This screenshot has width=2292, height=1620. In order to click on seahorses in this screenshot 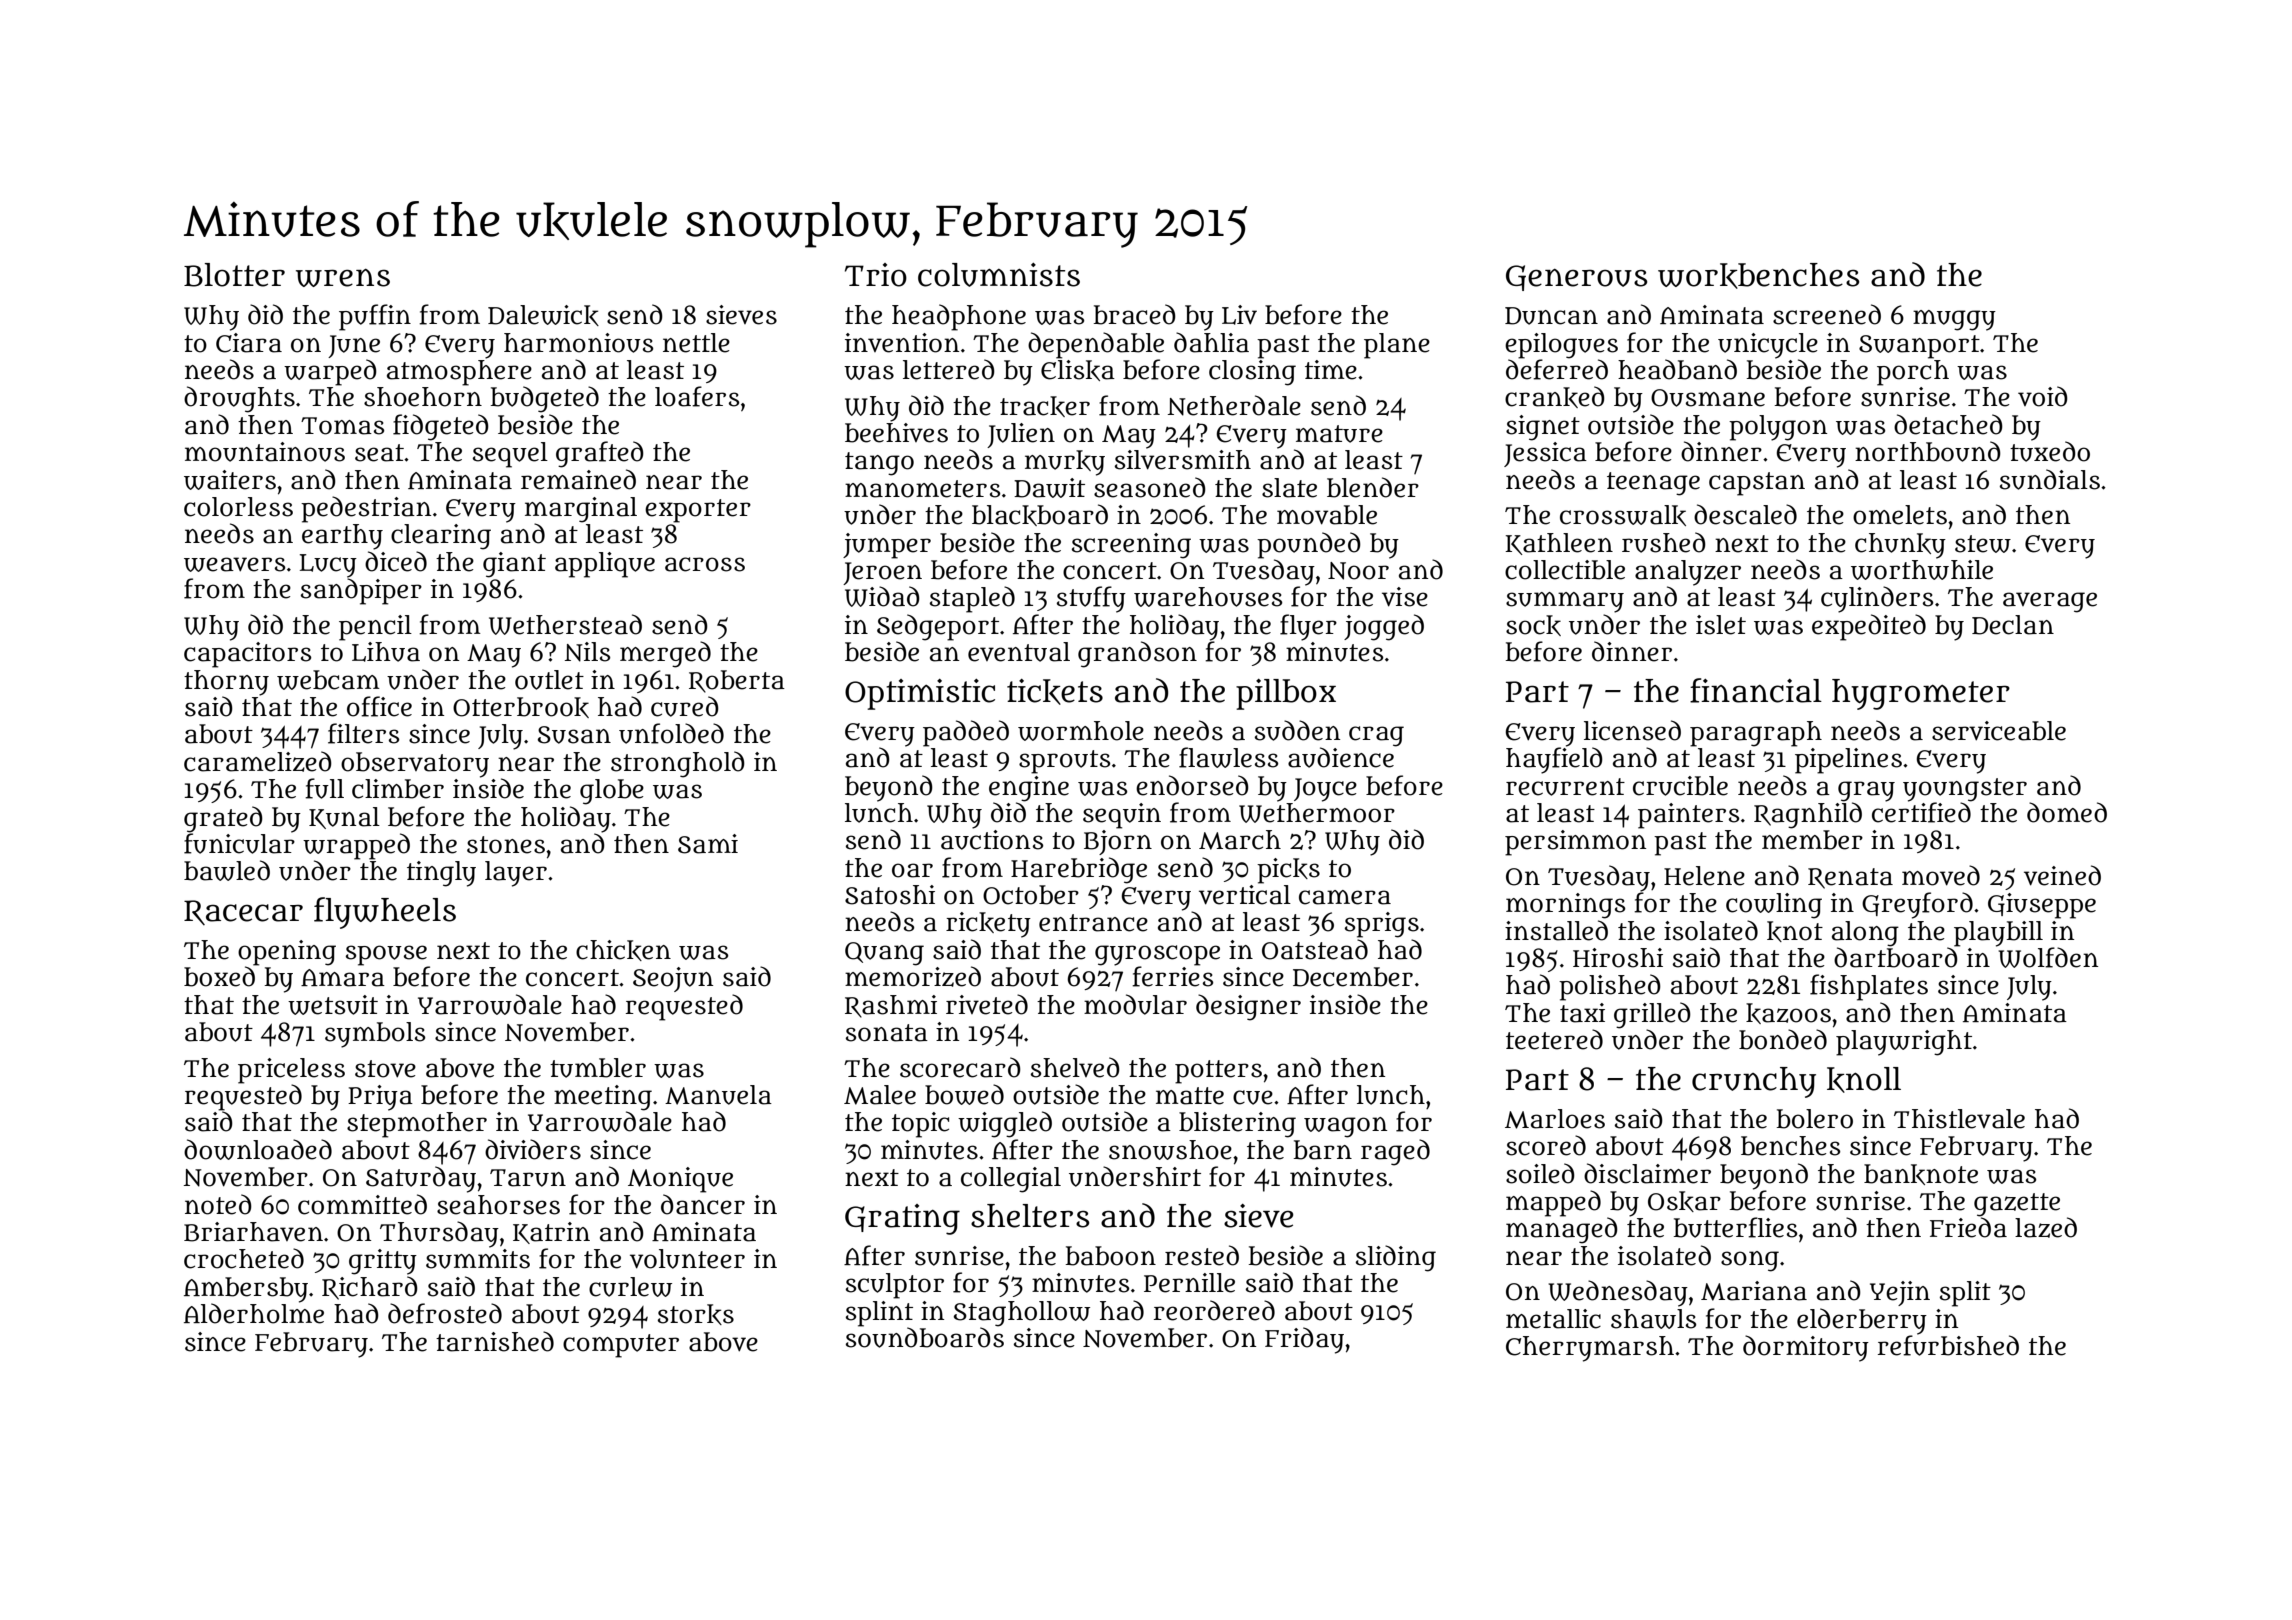, I will do `click(498, 1205)`.
